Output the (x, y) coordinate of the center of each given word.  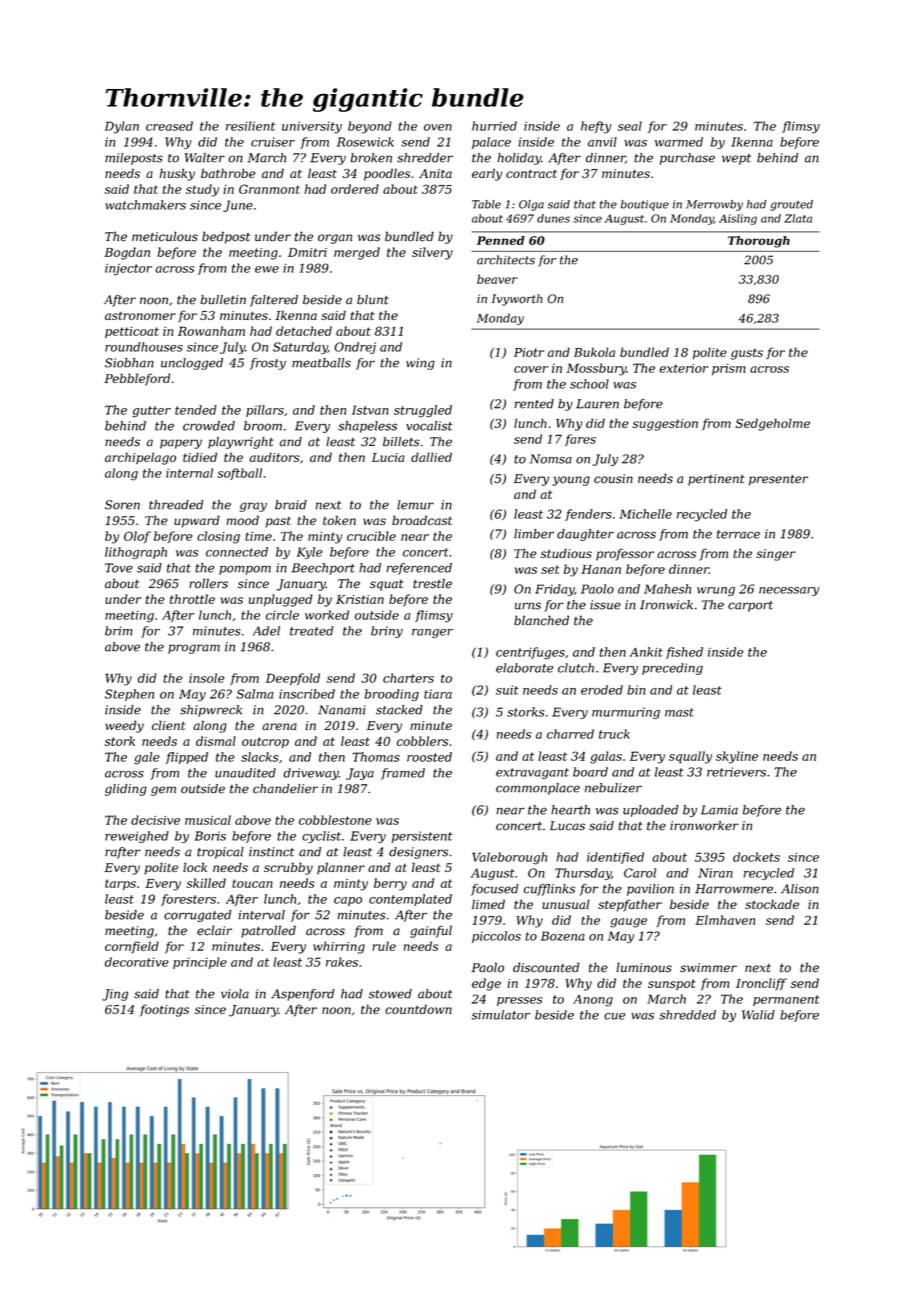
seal (630, 126)
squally (690, 757)
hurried (494, 126)
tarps (120, 884)
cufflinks (549, 890)
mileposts (134, 159)
